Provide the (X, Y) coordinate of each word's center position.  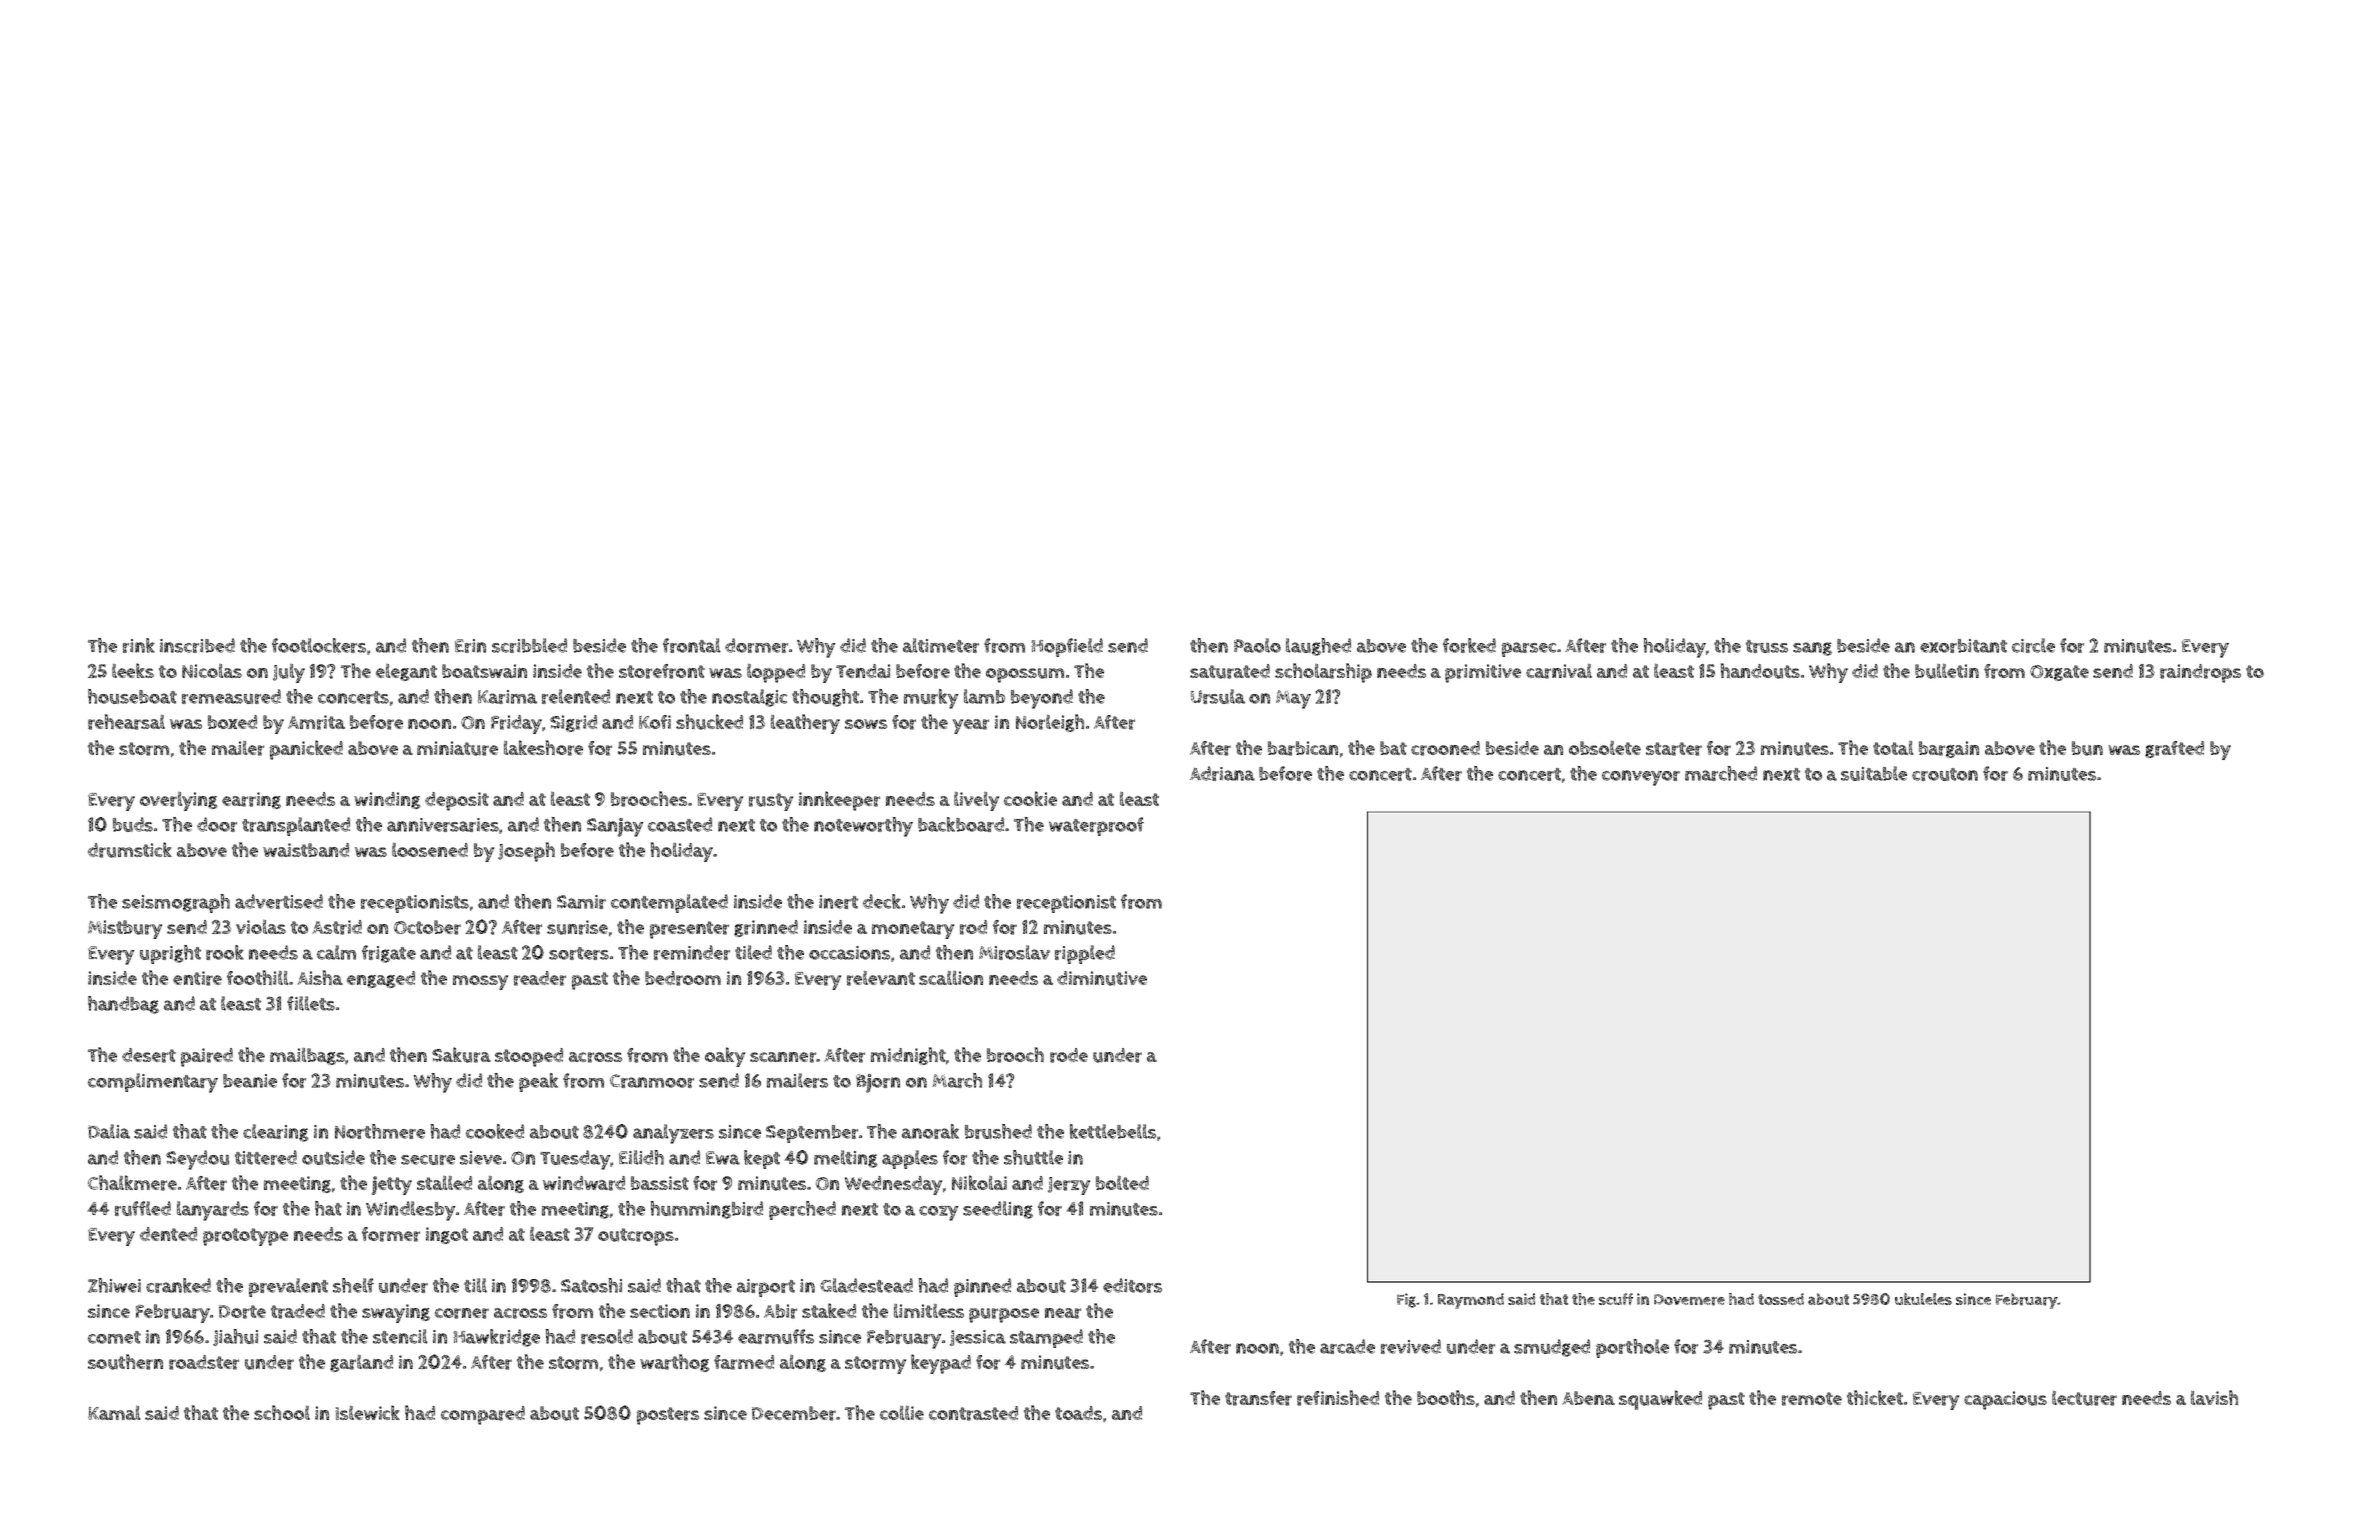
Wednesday (893, 1185)
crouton (1945, 774)
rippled (1085, 954)
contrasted (973, 1413)
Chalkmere (132, 1183)
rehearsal (126, 722)
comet (114, 1337)
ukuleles (1923, 1299)
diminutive (1102, 978)
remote (1812, 1399)
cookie (1030, 798)
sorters (579, 953)
